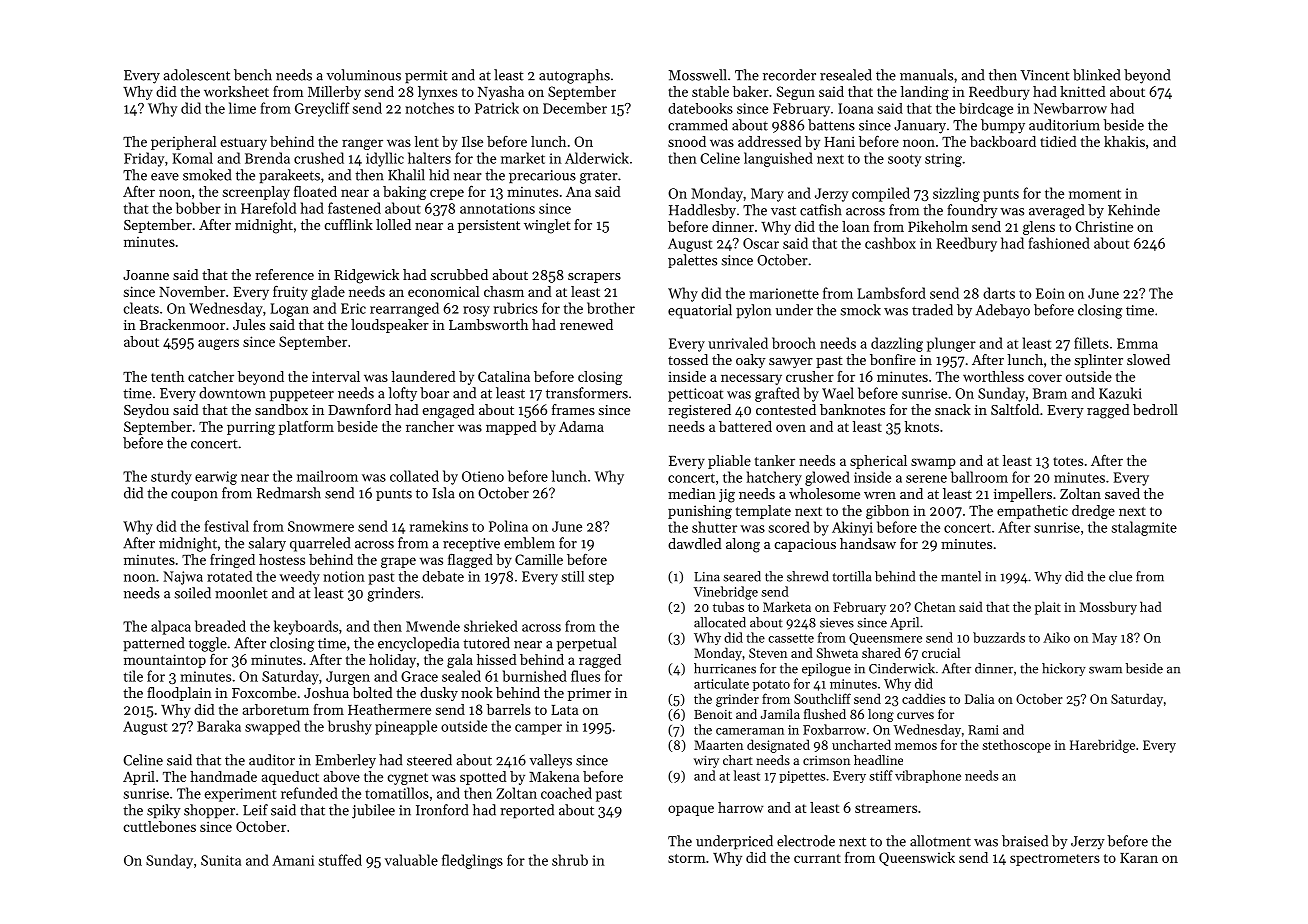  What do you see at coordinates (564, 710) in the screenshot?
I see `Lata` at bounding box center [564, 710].
